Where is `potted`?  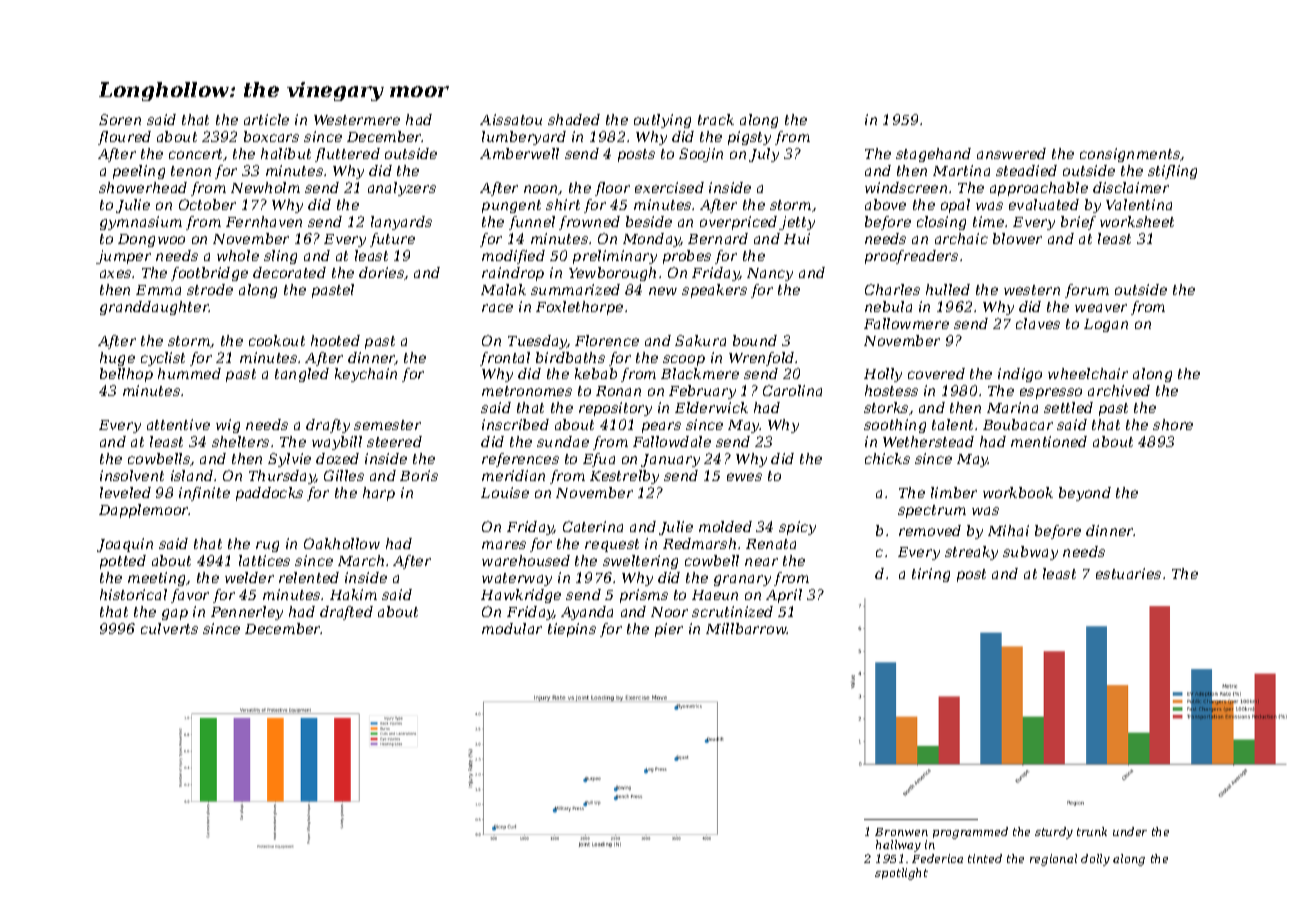
potted is located at coordinates (123, 562).
